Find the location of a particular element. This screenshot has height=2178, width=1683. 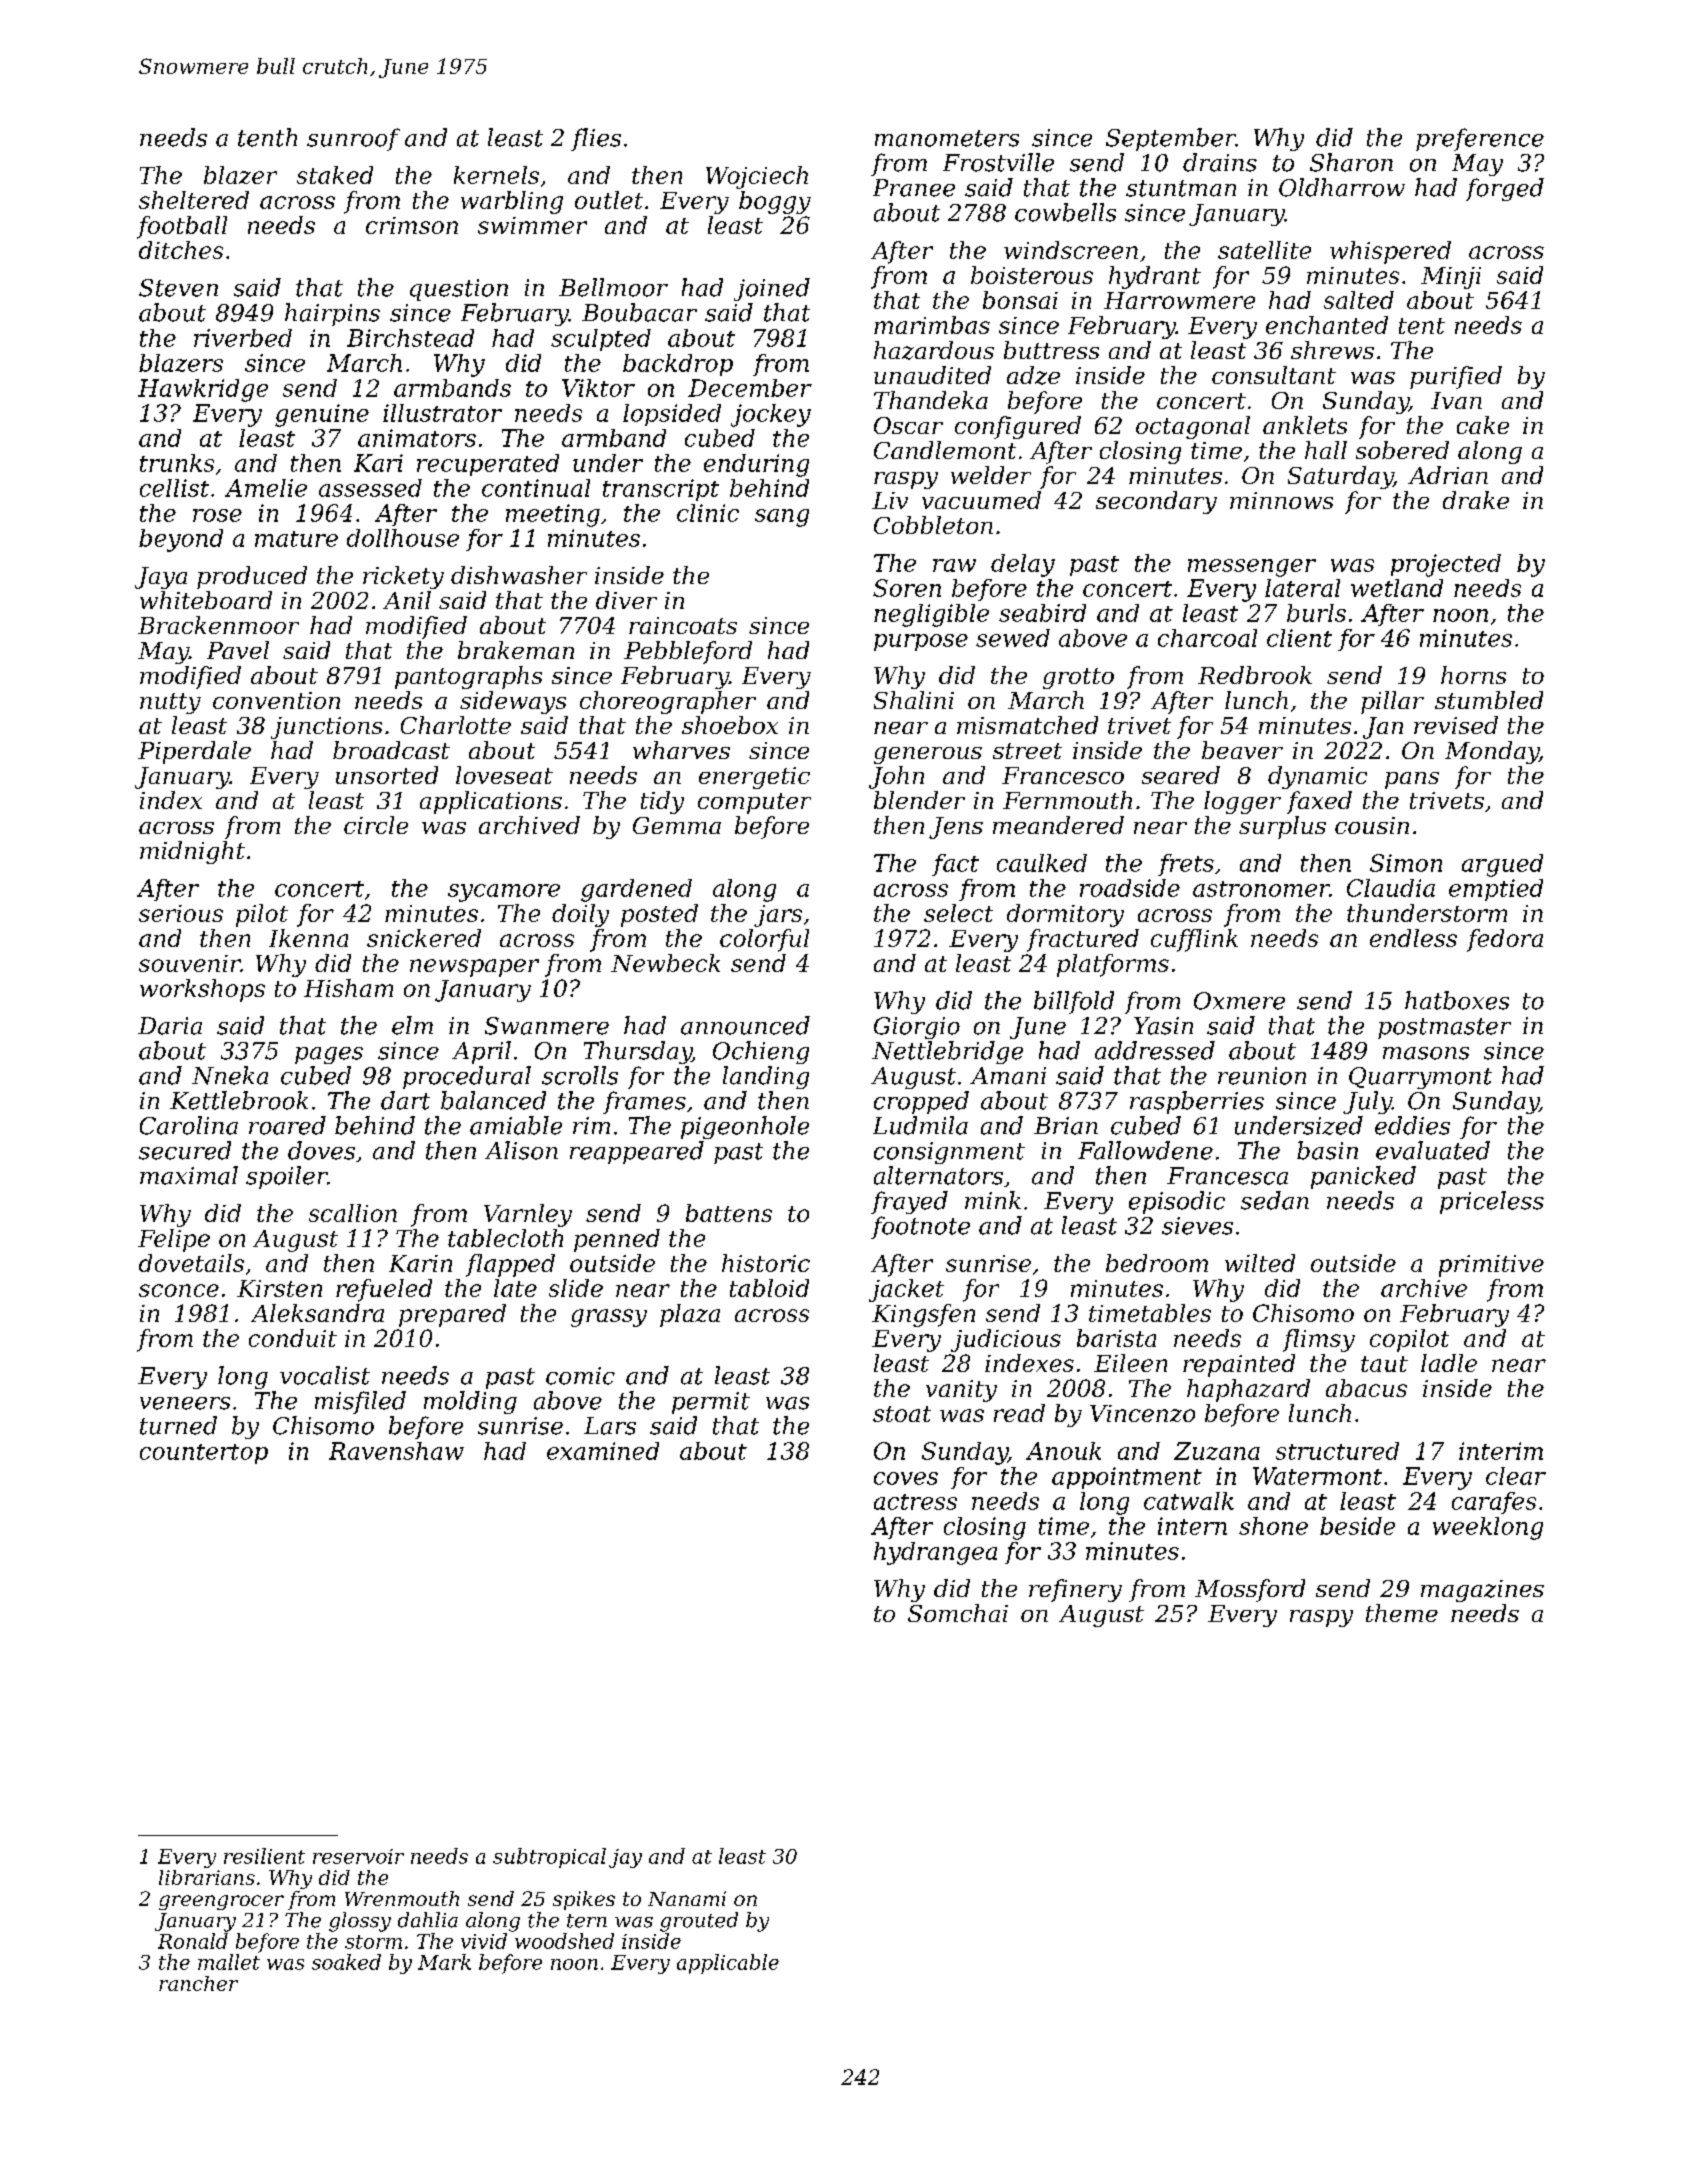

applicable is located at coordinates (728, 1964).
